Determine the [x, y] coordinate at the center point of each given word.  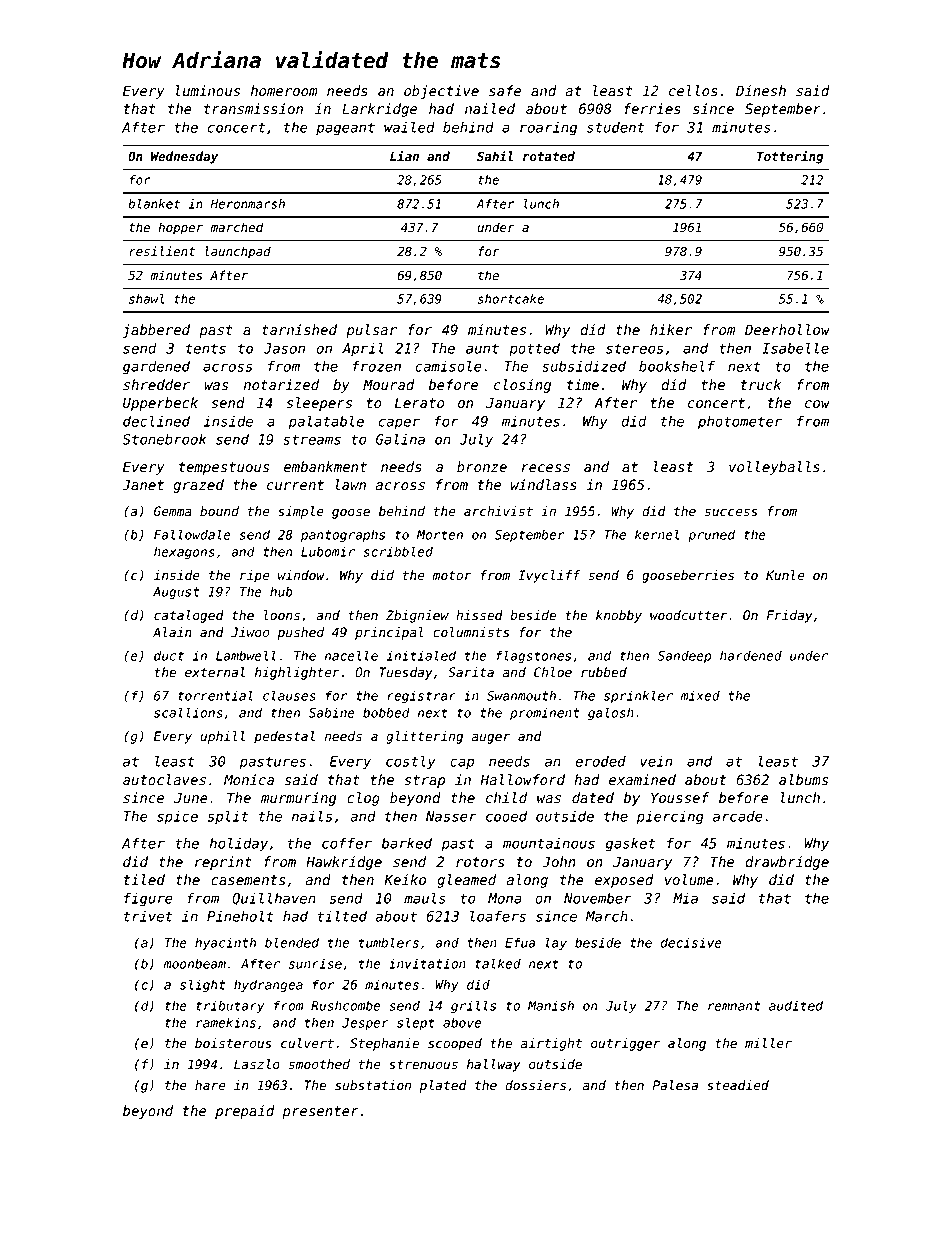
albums [803, 780]
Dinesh [761, 91]
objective [441, 92]
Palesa [675, 1085]
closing [522, 386]
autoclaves [164, 780]
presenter [320, 1112]
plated [443, 1086]
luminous [208, 91]
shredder [156, 385]
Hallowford [522, 780]
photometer [740, 423]
